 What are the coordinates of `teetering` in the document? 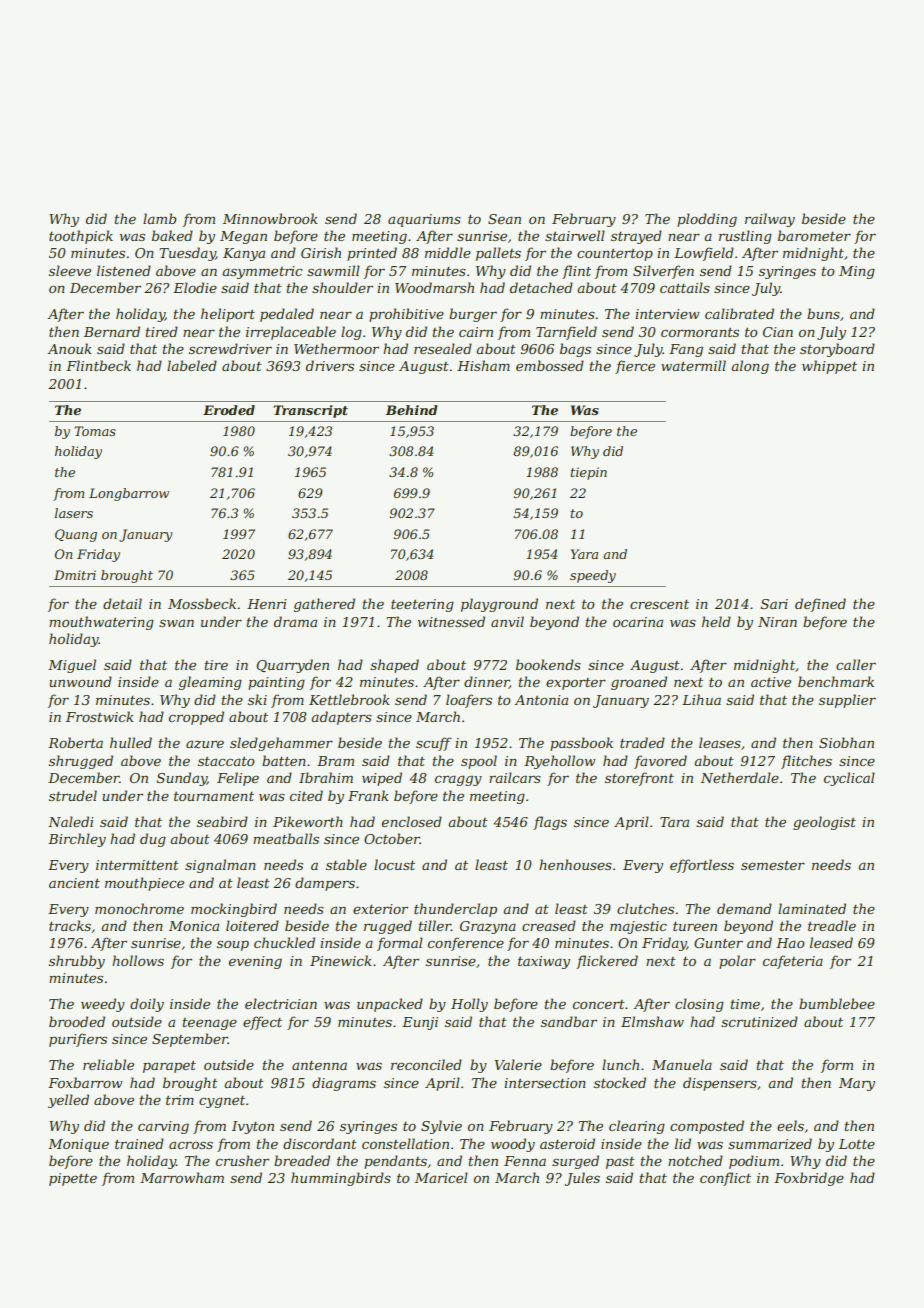 It's located at (422, 605).
